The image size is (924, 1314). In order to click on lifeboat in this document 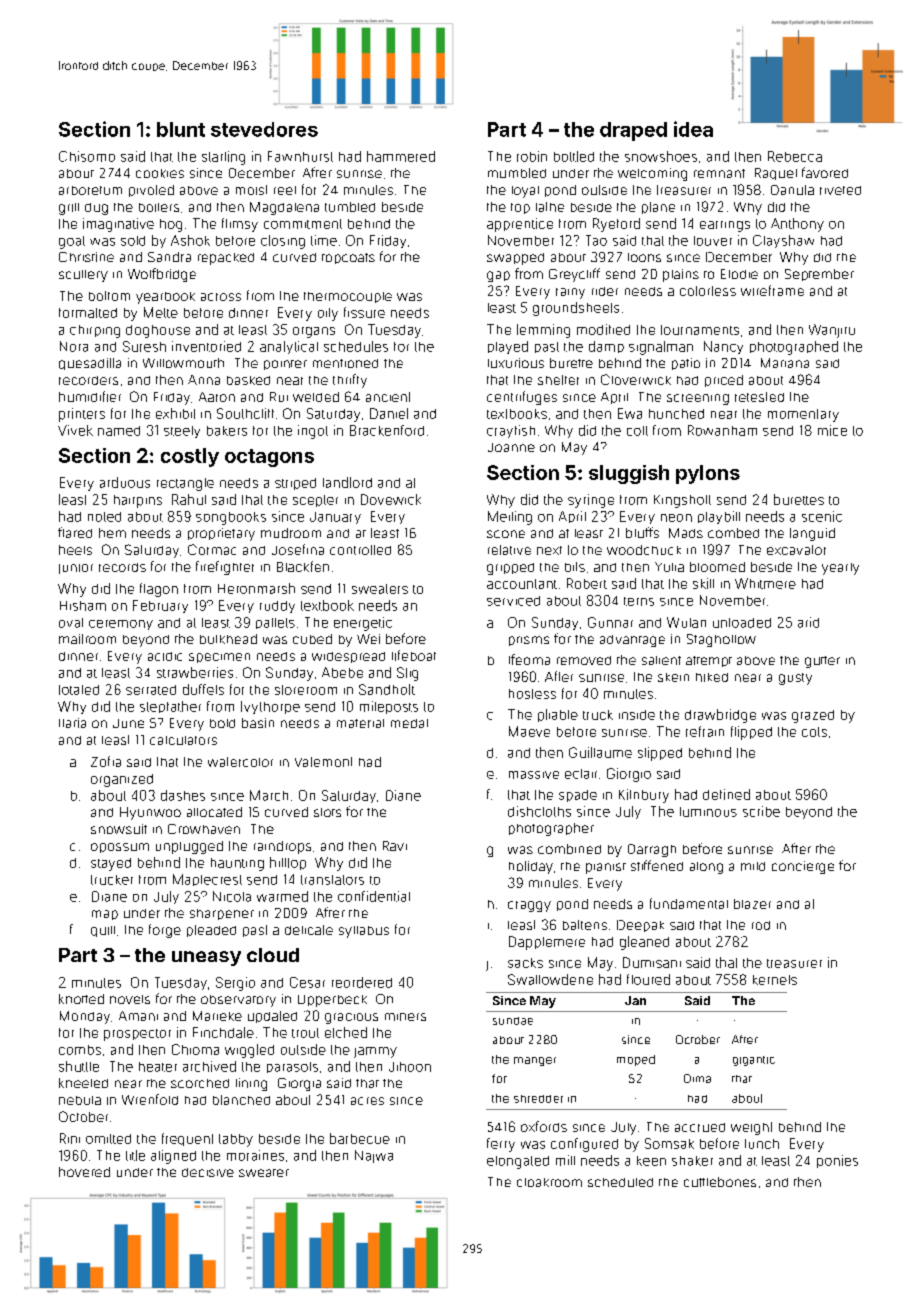, I will do `click(414, 655)`.
